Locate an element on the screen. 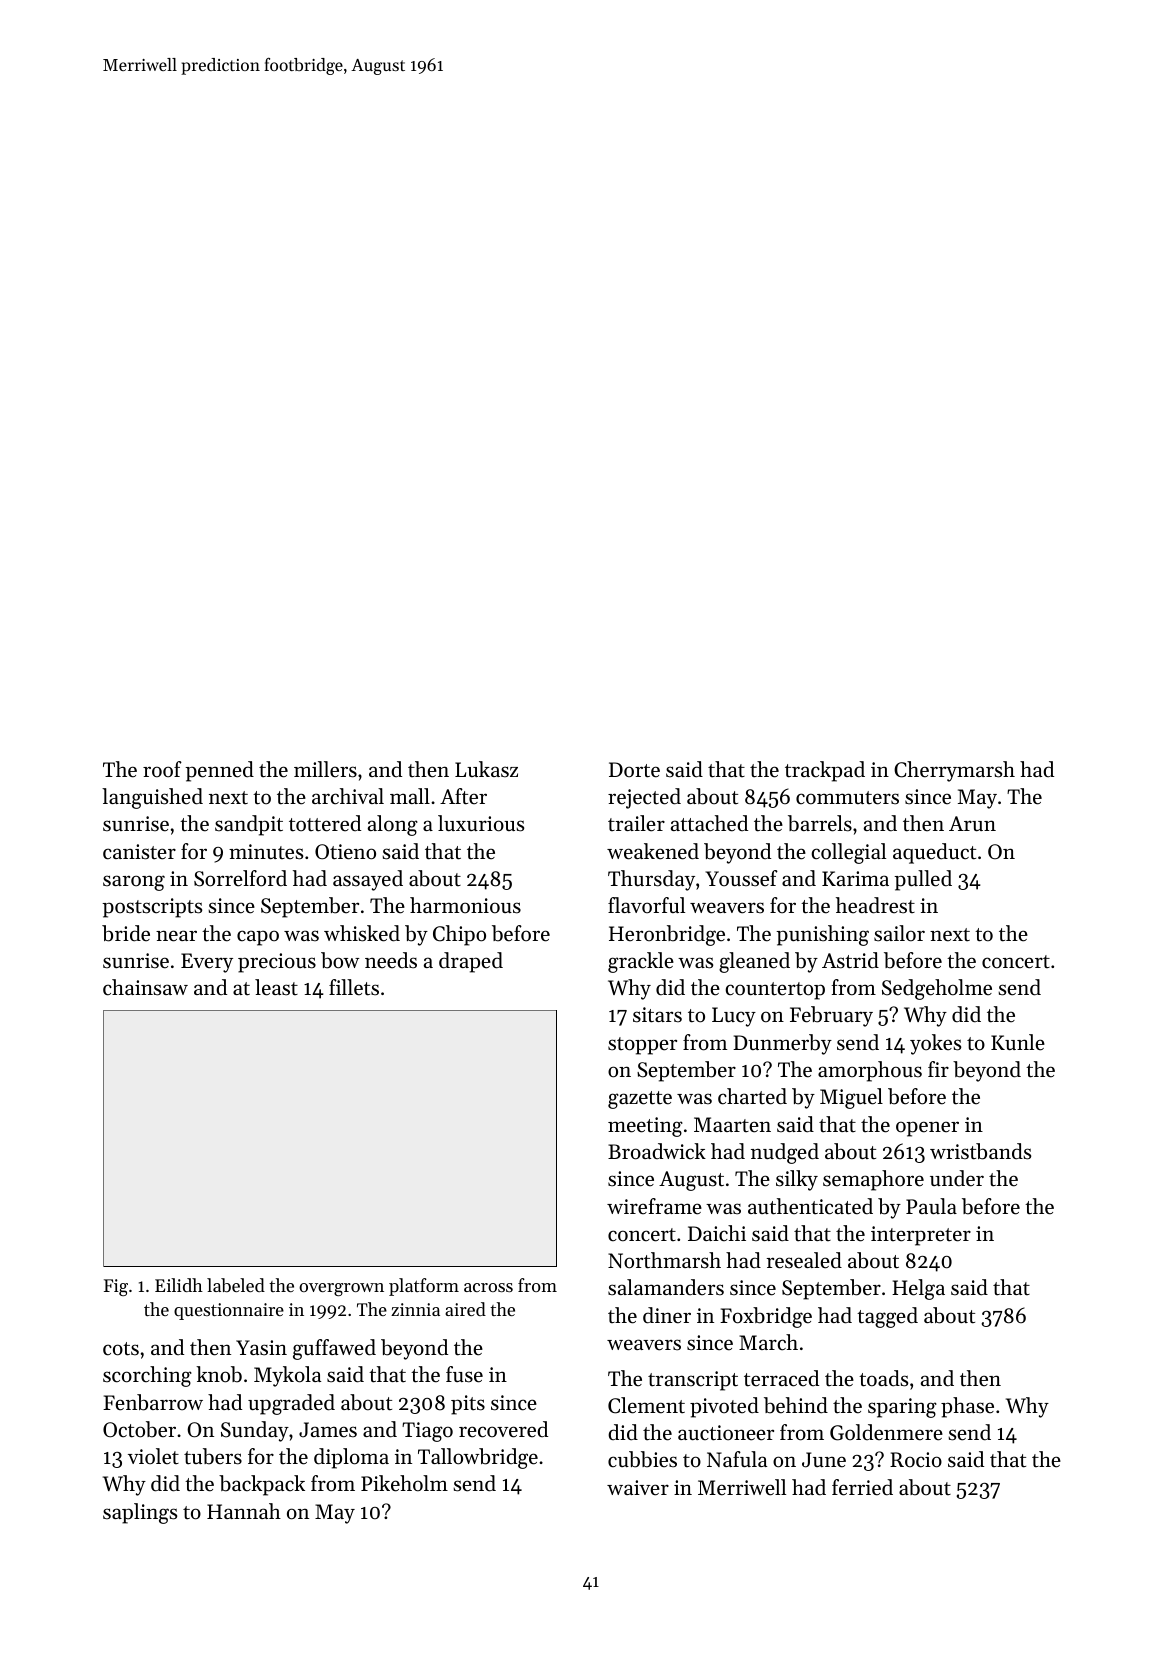 This screenshot has height=1654, width=1165. fillets is located at coordinates (354, 987).
